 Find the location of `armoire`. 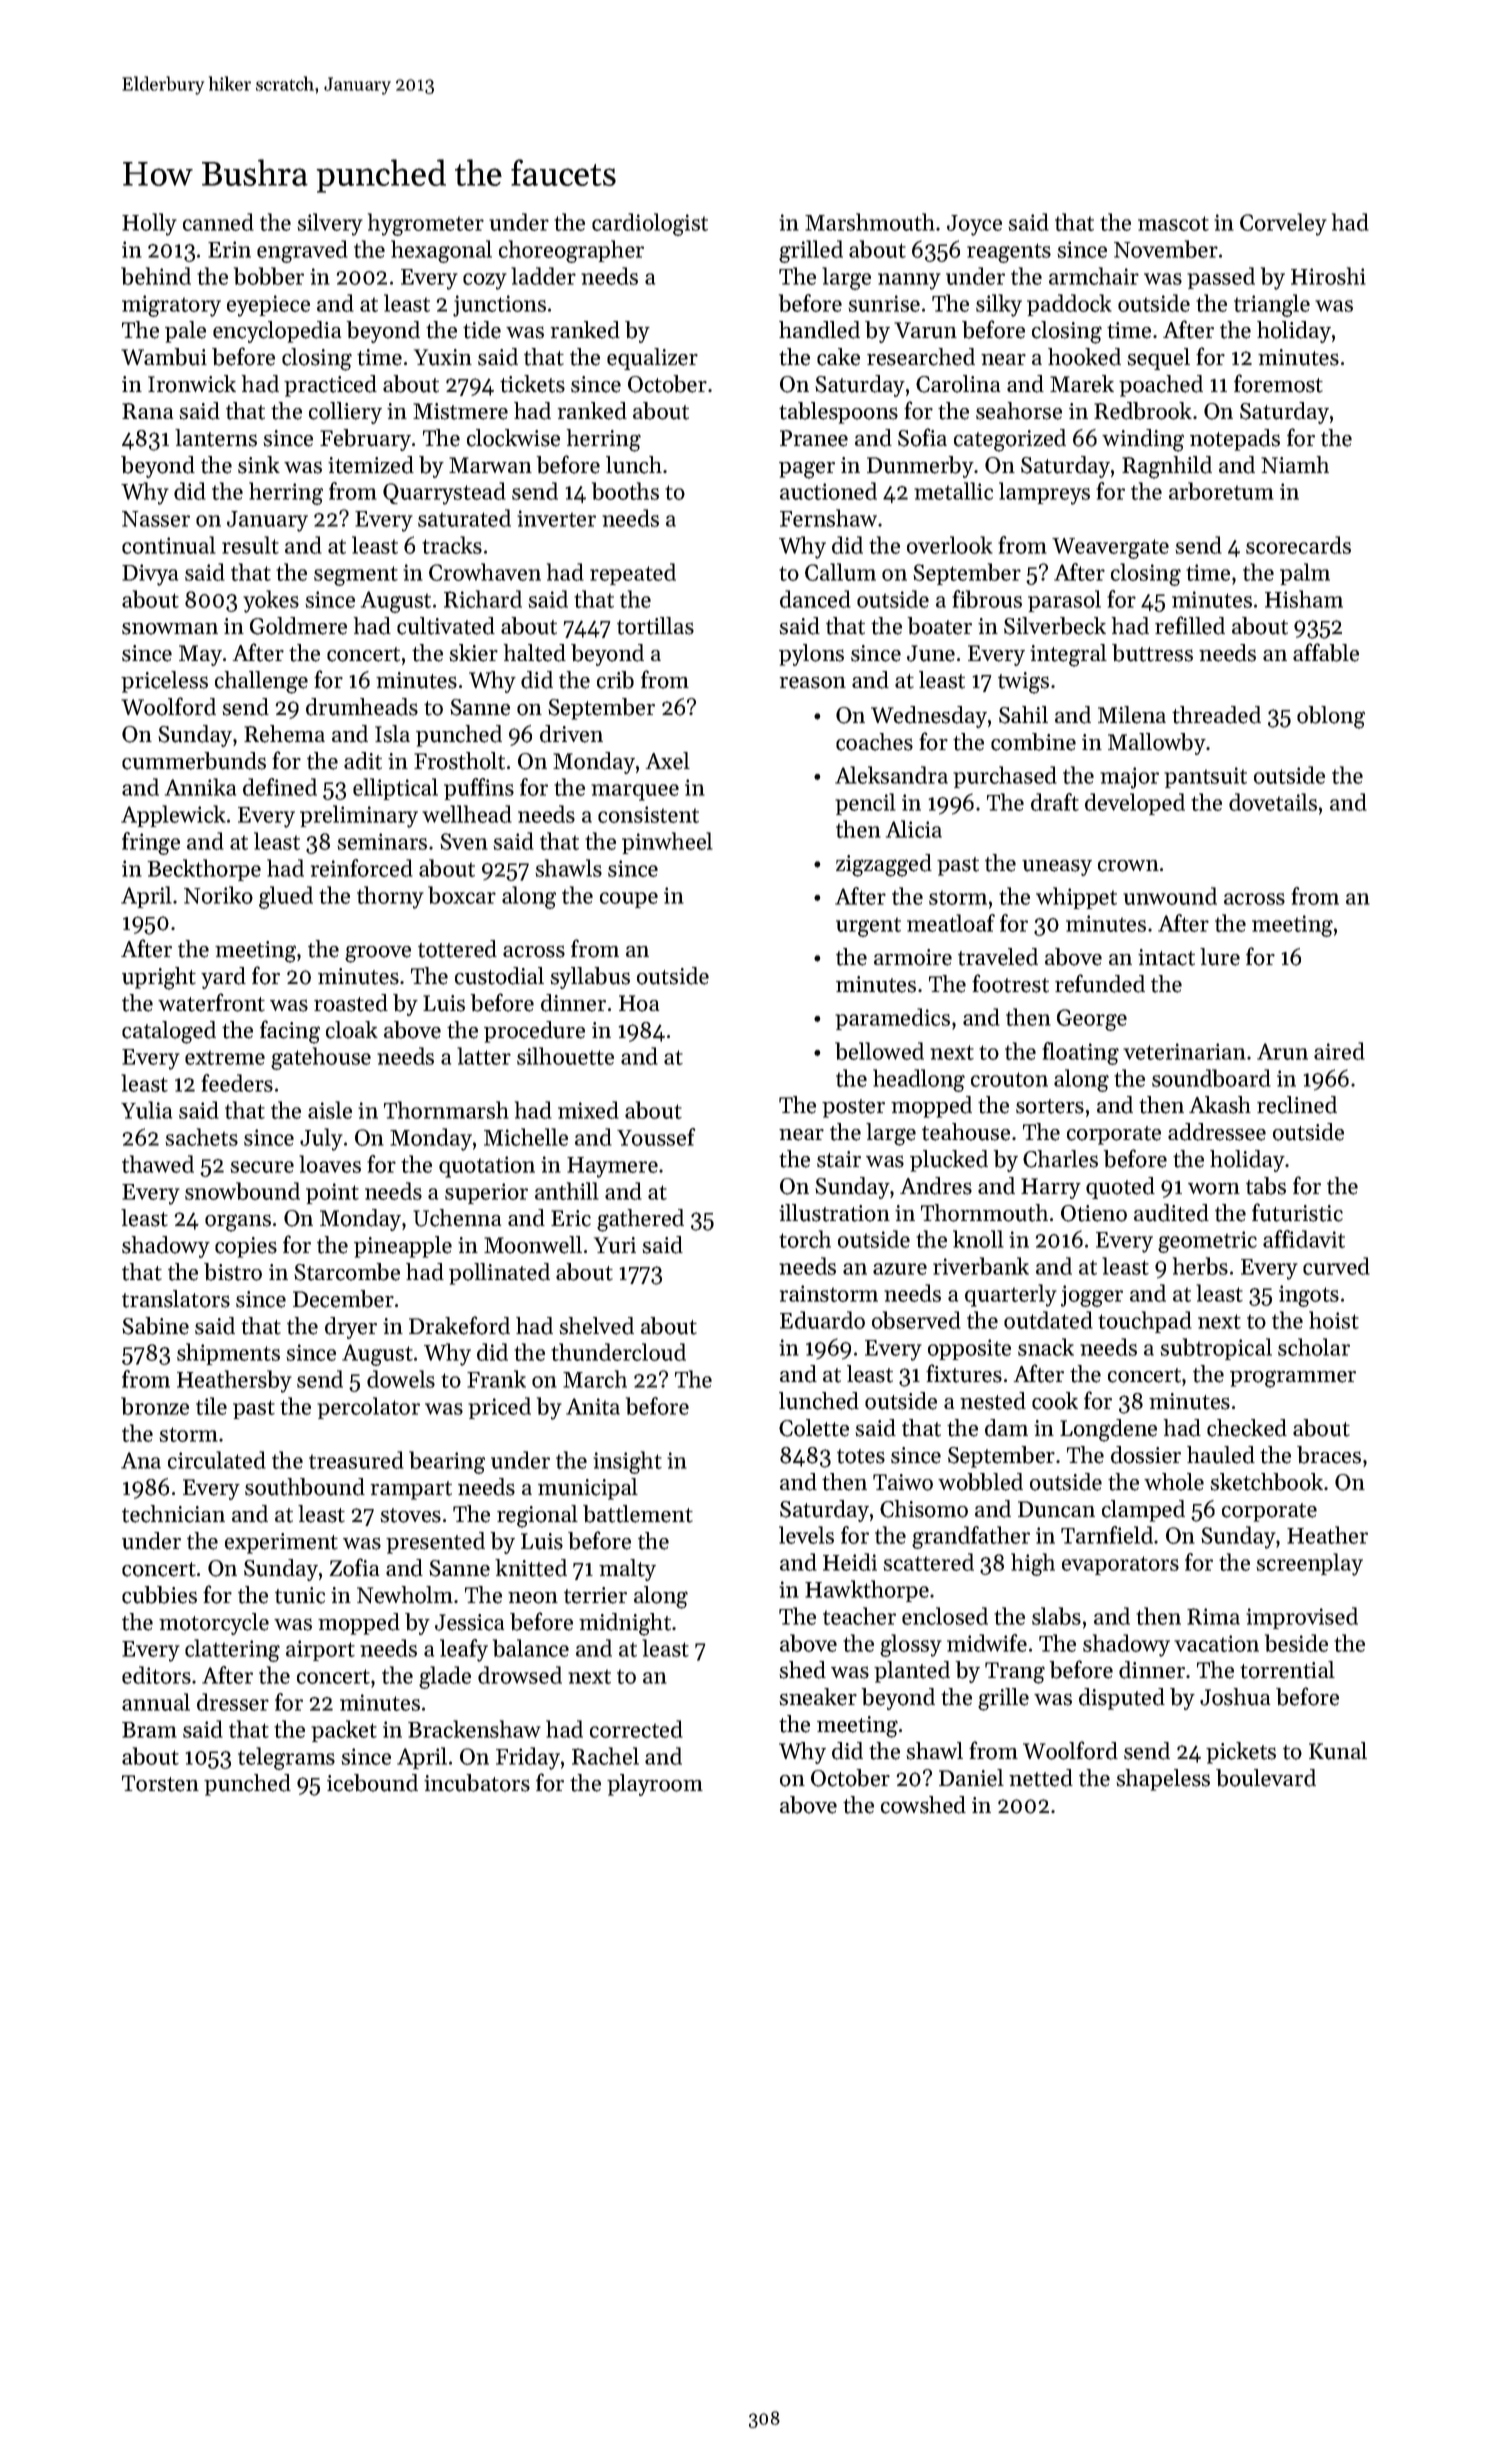

armoire is located at coordinates (913, 957).
